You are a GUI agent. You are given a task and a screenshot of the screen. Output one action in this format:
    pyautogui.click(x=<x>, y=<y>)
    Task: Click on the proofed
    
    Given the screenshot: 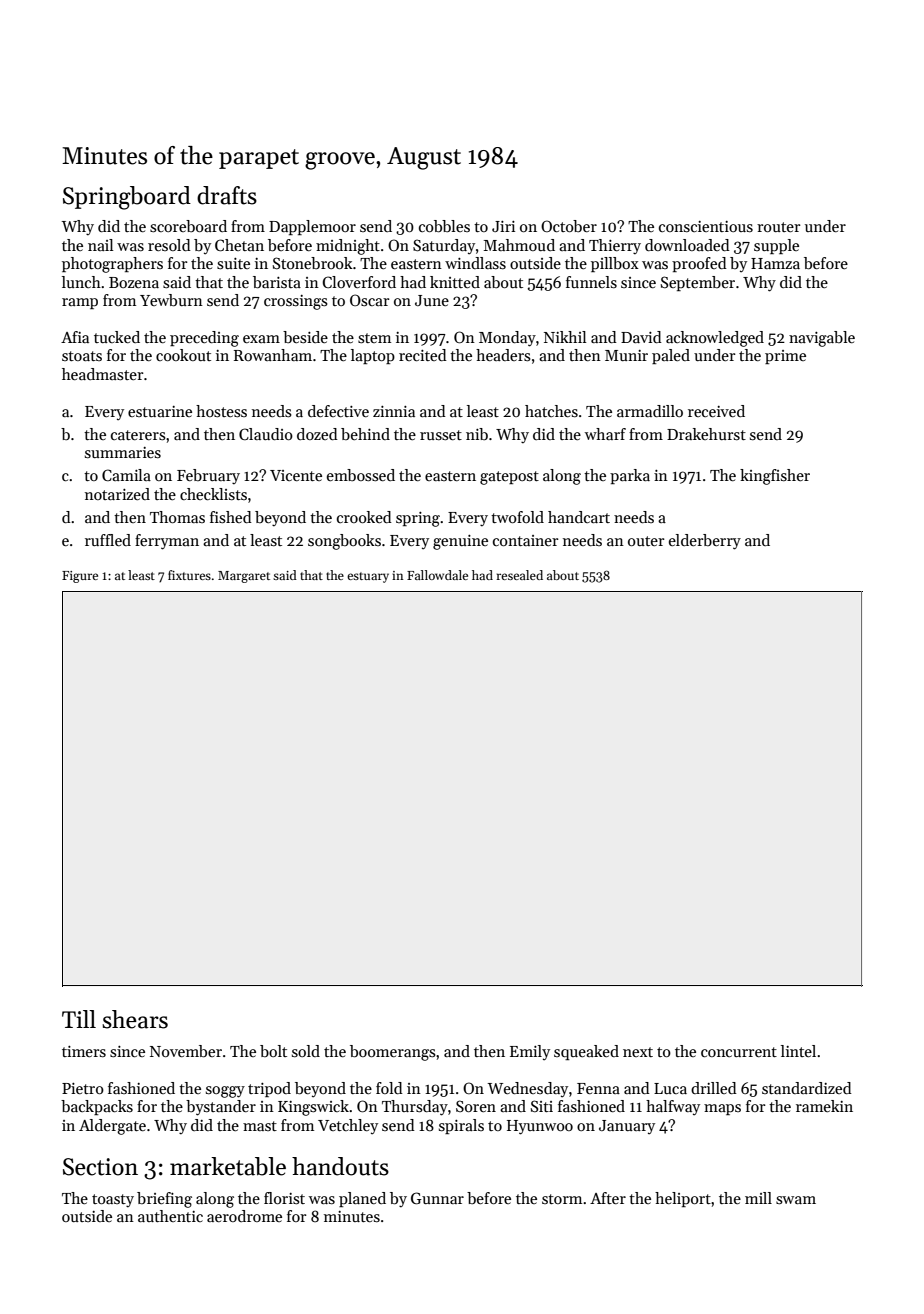 What is the action you would take?
    pyautogui.click(x=699, y=264)
